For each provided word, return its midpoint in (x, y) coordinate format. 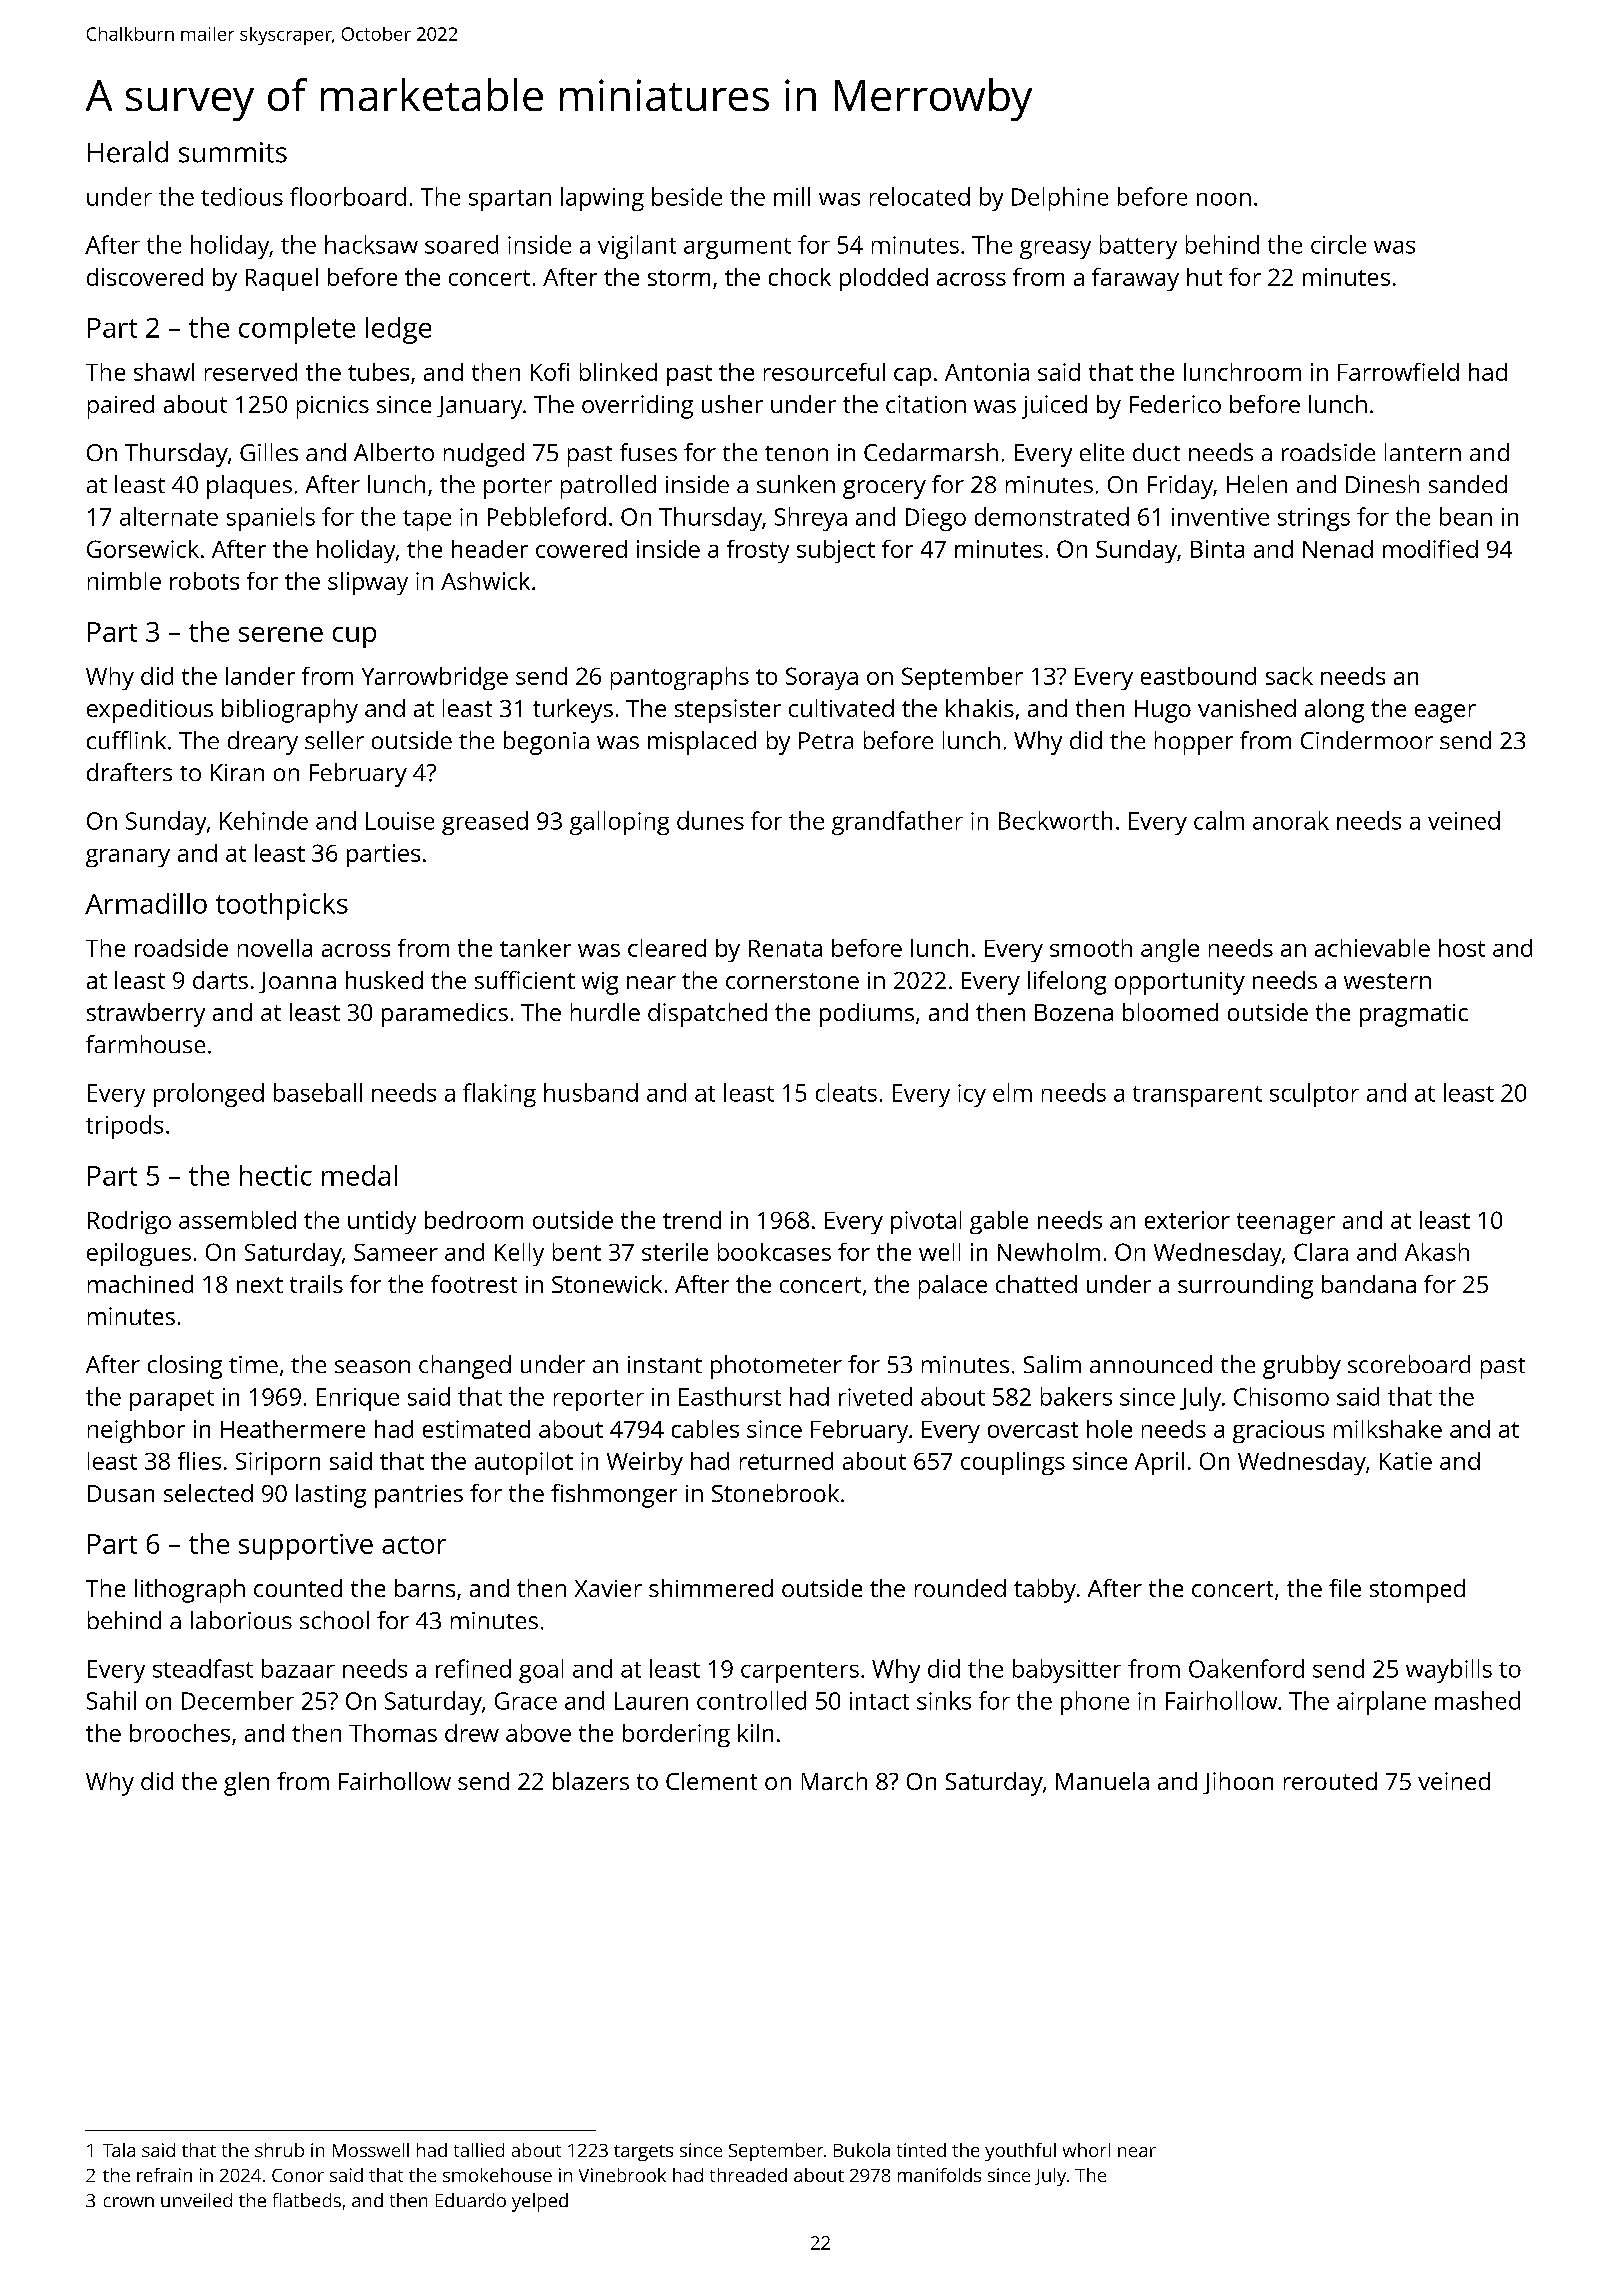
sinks (944, 1700)
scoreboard (1409, 1364)
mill (792, 196)
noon (1224, 199)
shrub (279, 2150)
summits (233, 152)
